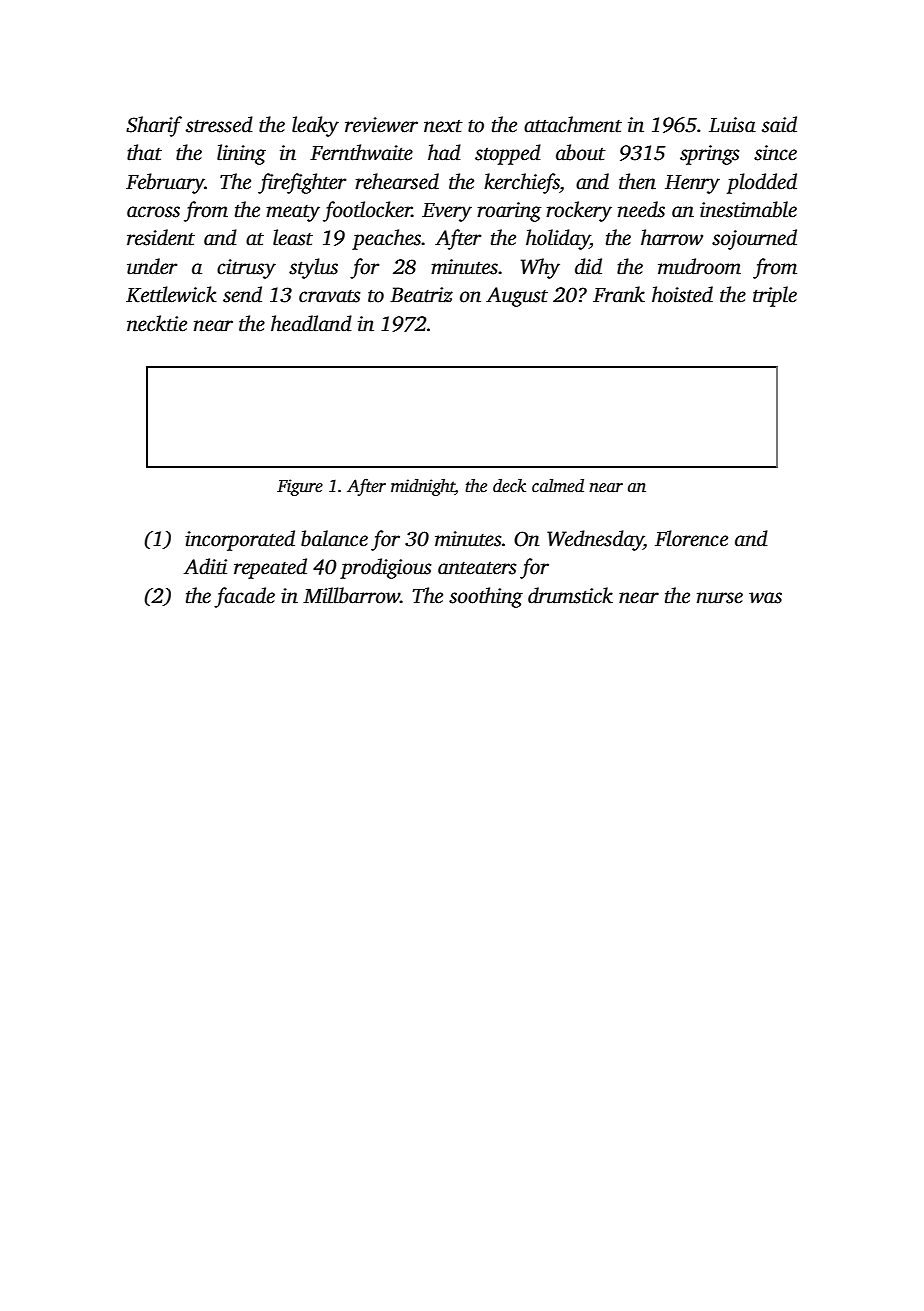 The width and height of the document is (924, 1311). What do you see at coordinates (691, 538) in the document?
I see `Florence` at bounding box center [691, 538].
